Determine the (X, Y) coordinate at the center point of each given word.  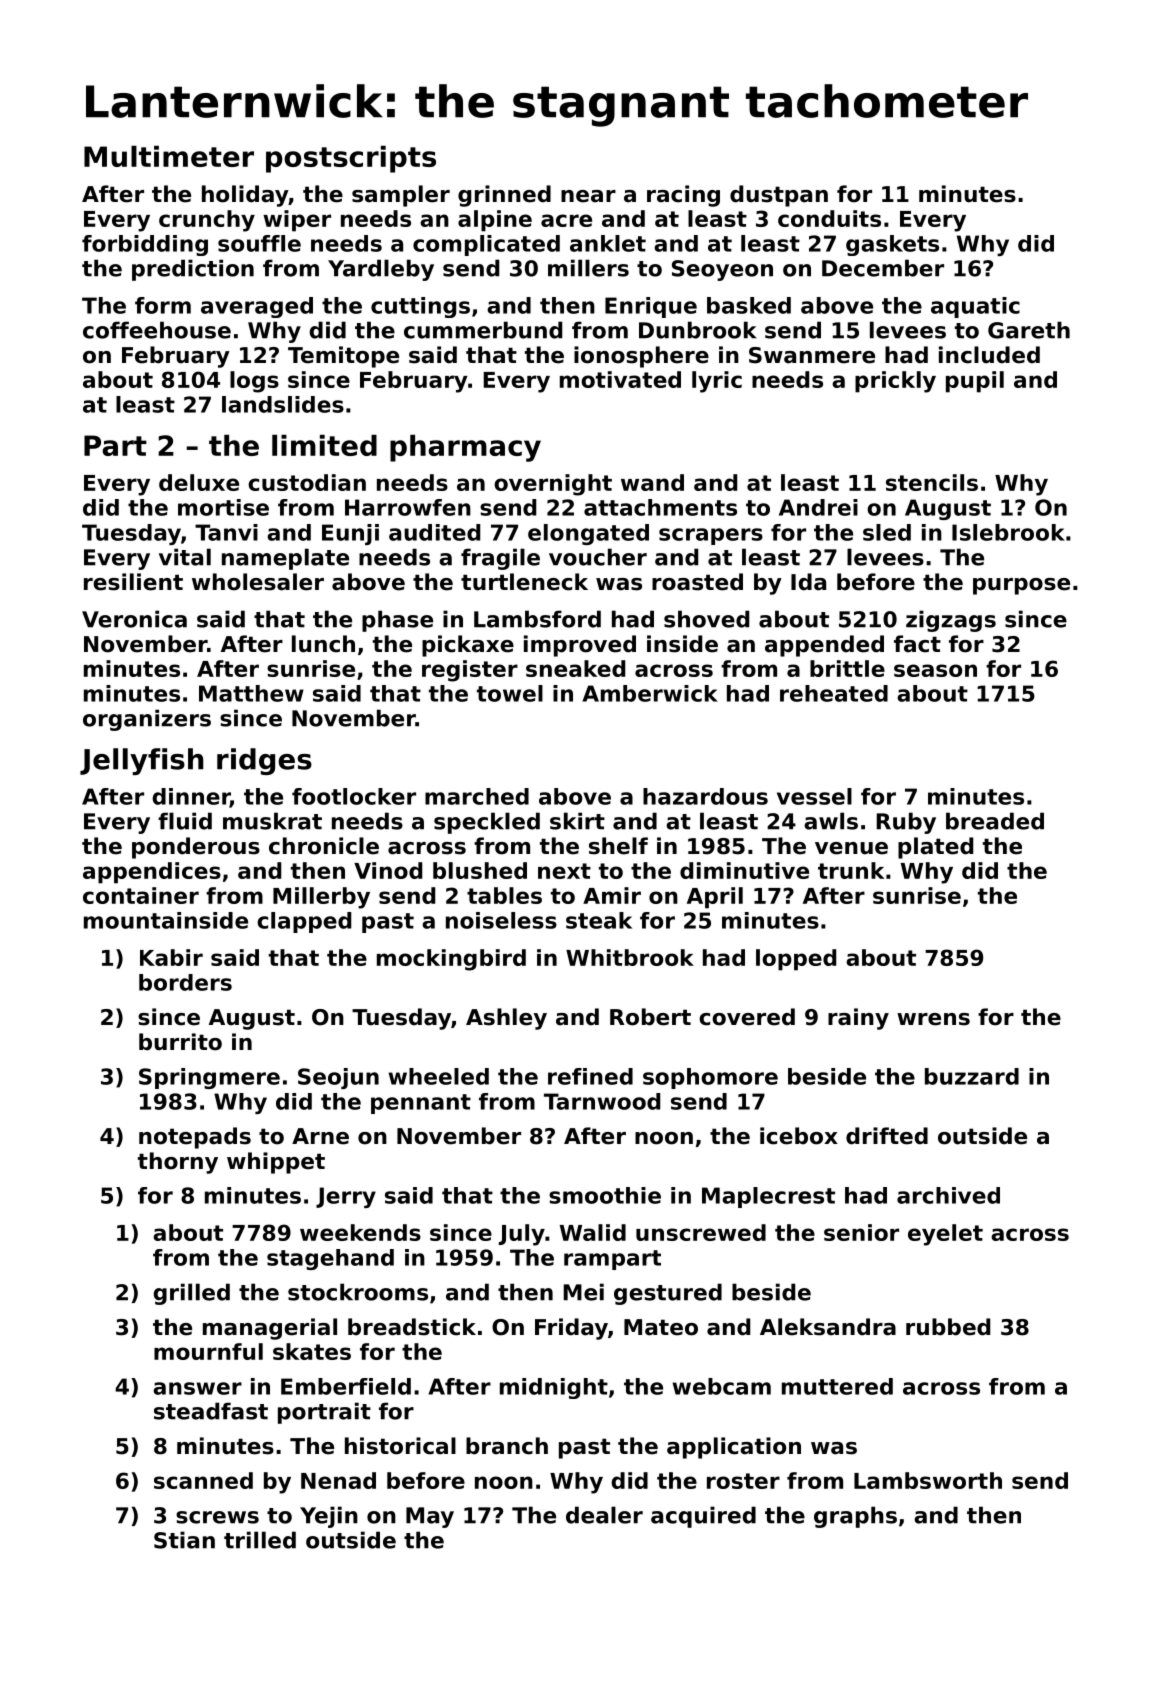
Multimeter (169, 156)
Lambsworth (928, 1480)
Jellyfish (142, 761)
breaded (995, 821)
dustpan (779, 196)
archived (948, 1195)
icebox (799, 1136)
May (430, 1517)
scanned (203, 1480)
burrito (180, 1042)
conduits (829, 218)
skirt (577, 821)
